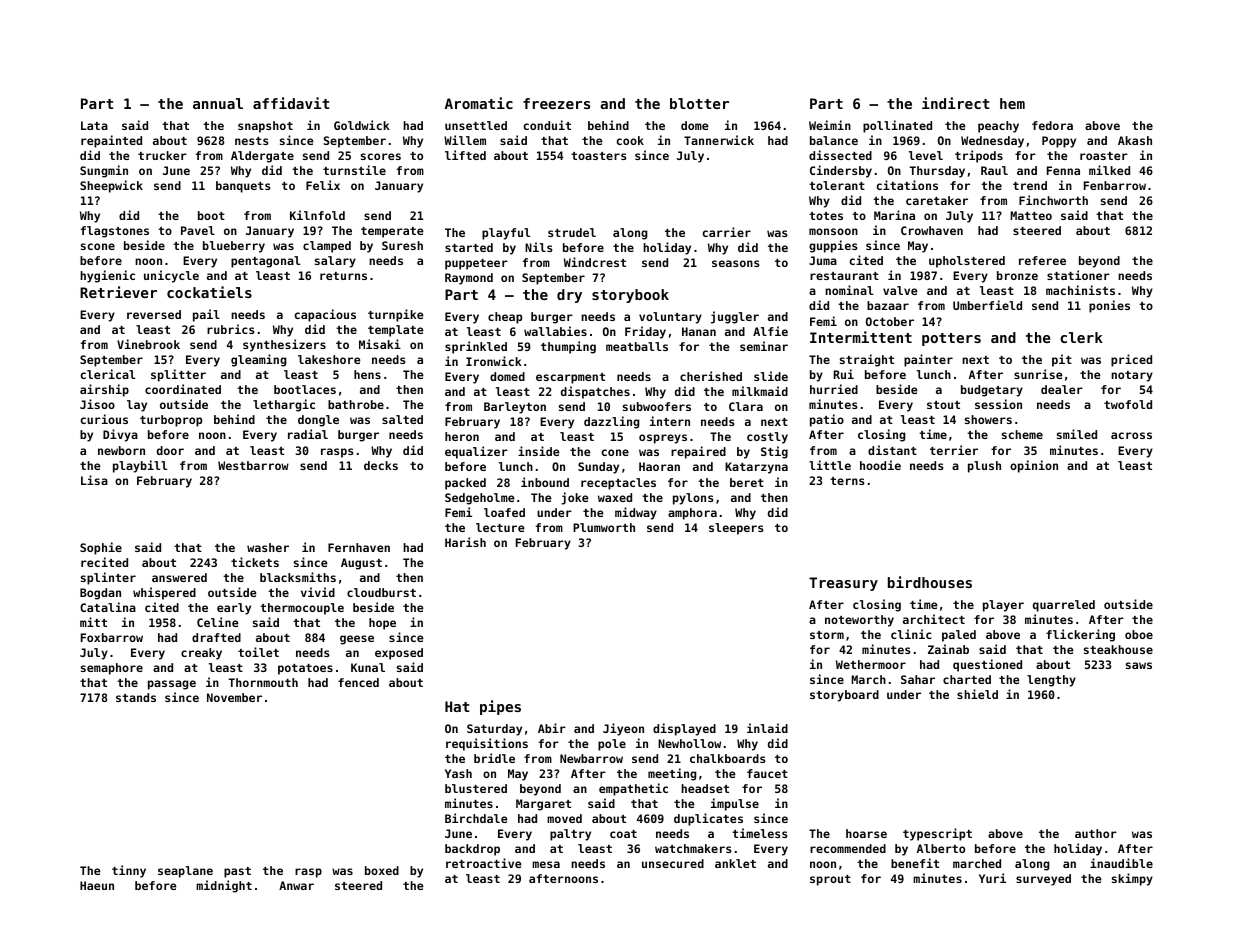 The image size is (1233, 952). What do you see at coordinates (476, 788) in the page?
I see `blustered` at bounding box center [476, 788].
